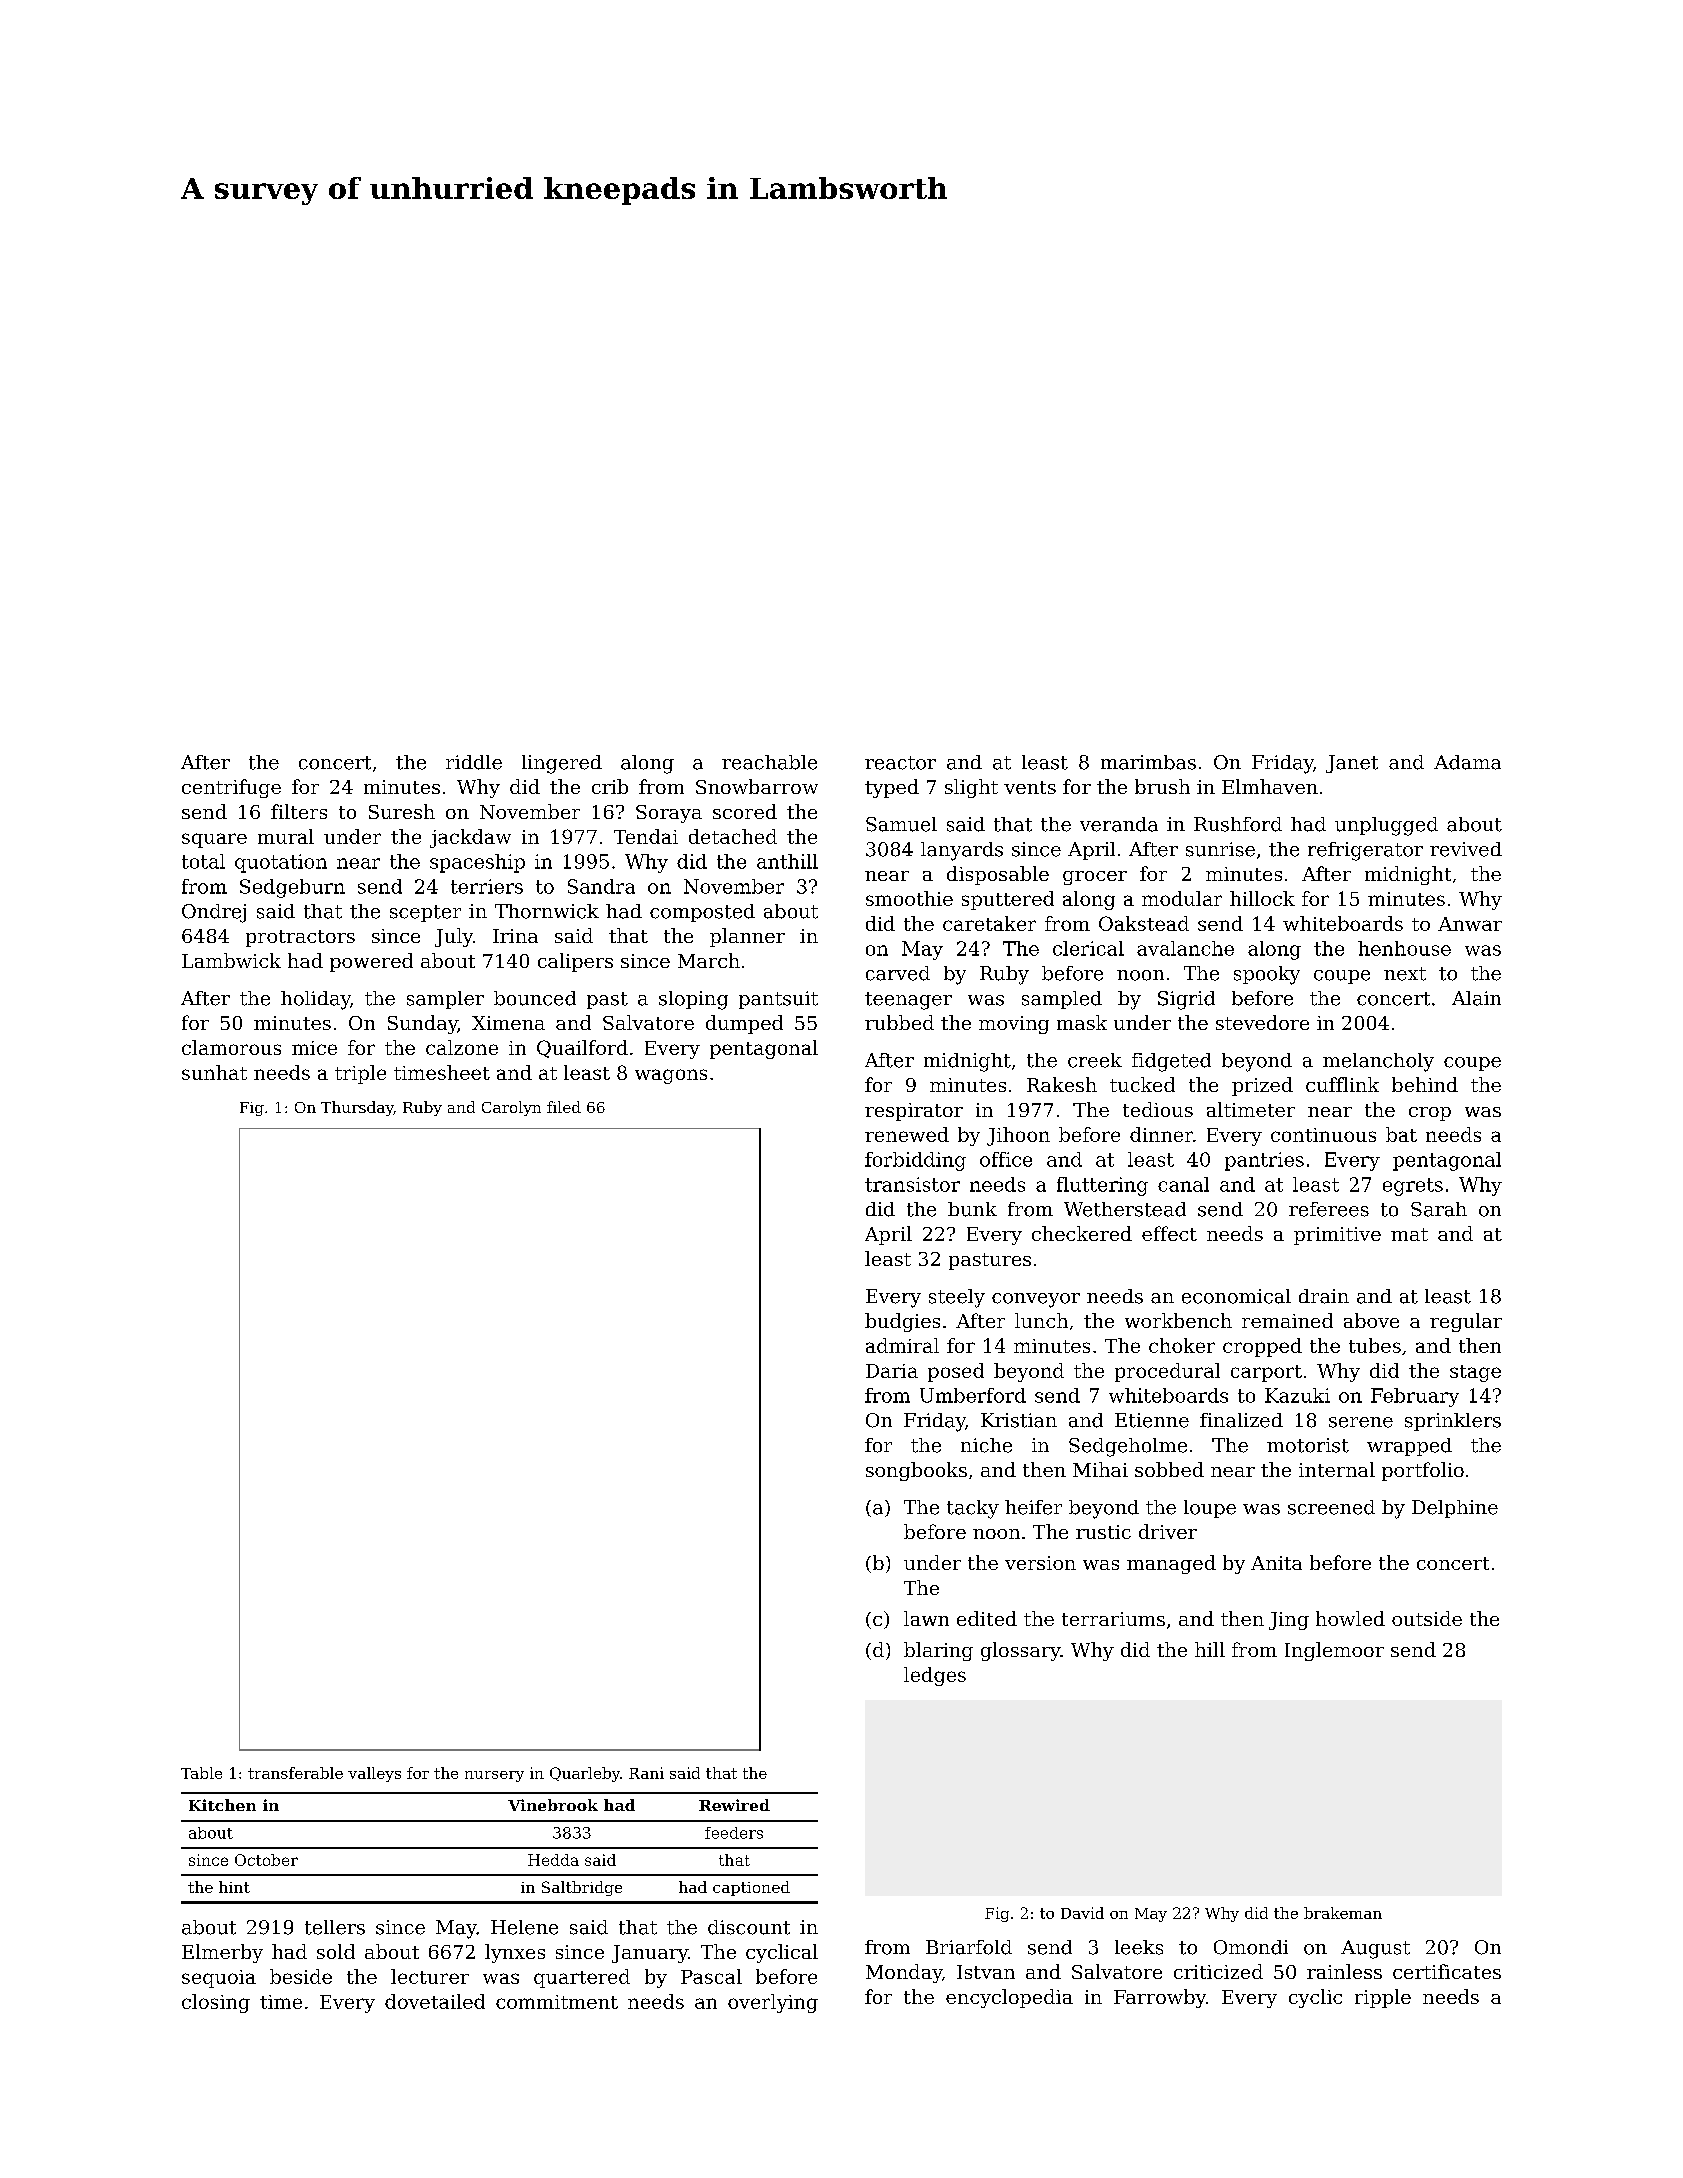 This page has height=2178, width=1683. What do you see at coordinates (299, 811) in the page?
I see `filters` at bounding box center [299, 811].
